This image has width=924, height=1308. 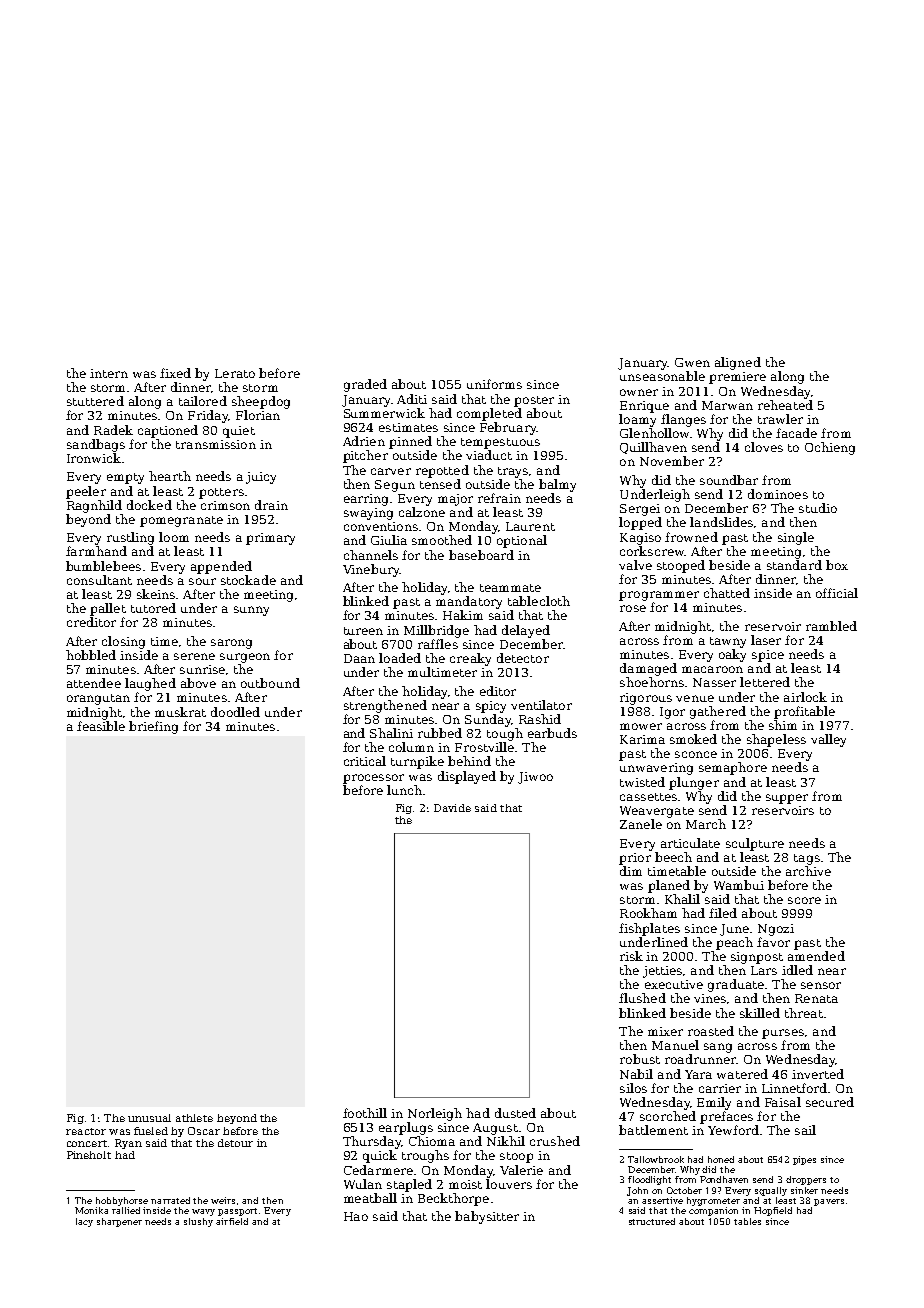 I want to click on Hao, so click(x=356, y=1216).
